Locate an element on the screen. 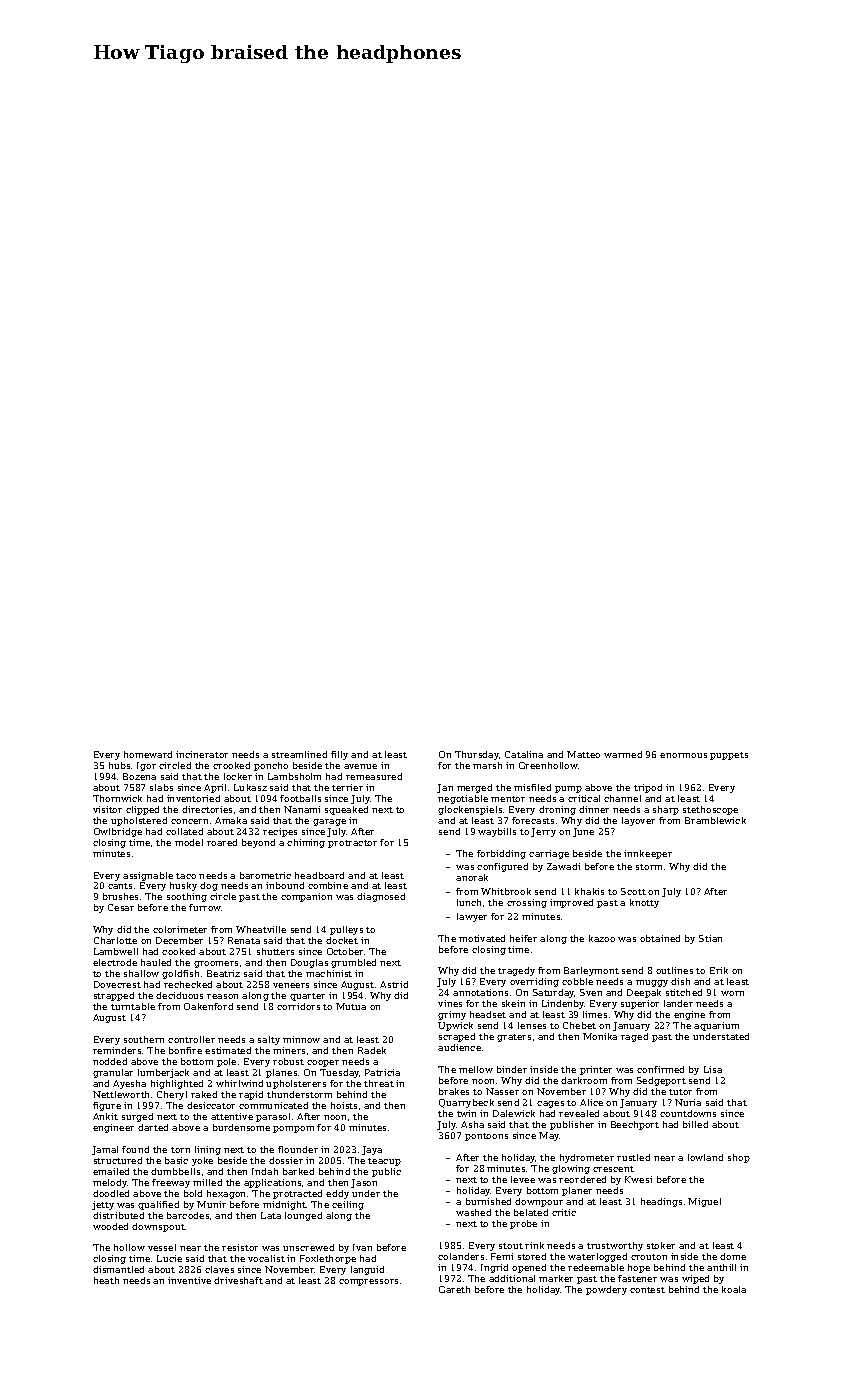 Image resolution: width=849 pixels, height=1400 pixels. heath is located at coordinates (106, 1280).
